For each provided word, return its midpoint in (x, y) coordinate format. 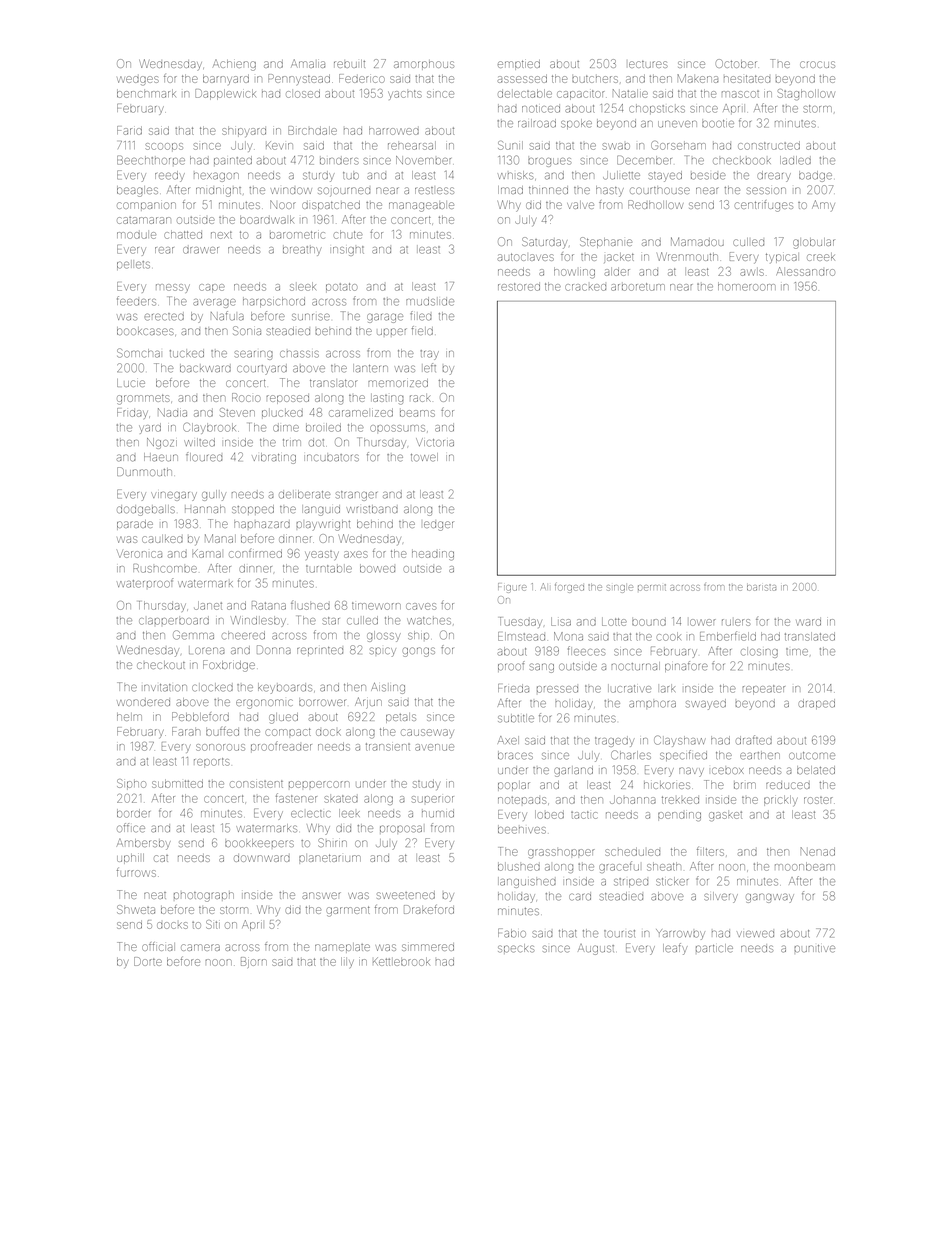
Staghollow (806, 94)
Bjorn (254, 962)
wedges (138, 81)
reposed (287, 399)
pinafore (686, 666)
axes (356, 554)
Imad (510, 190)
